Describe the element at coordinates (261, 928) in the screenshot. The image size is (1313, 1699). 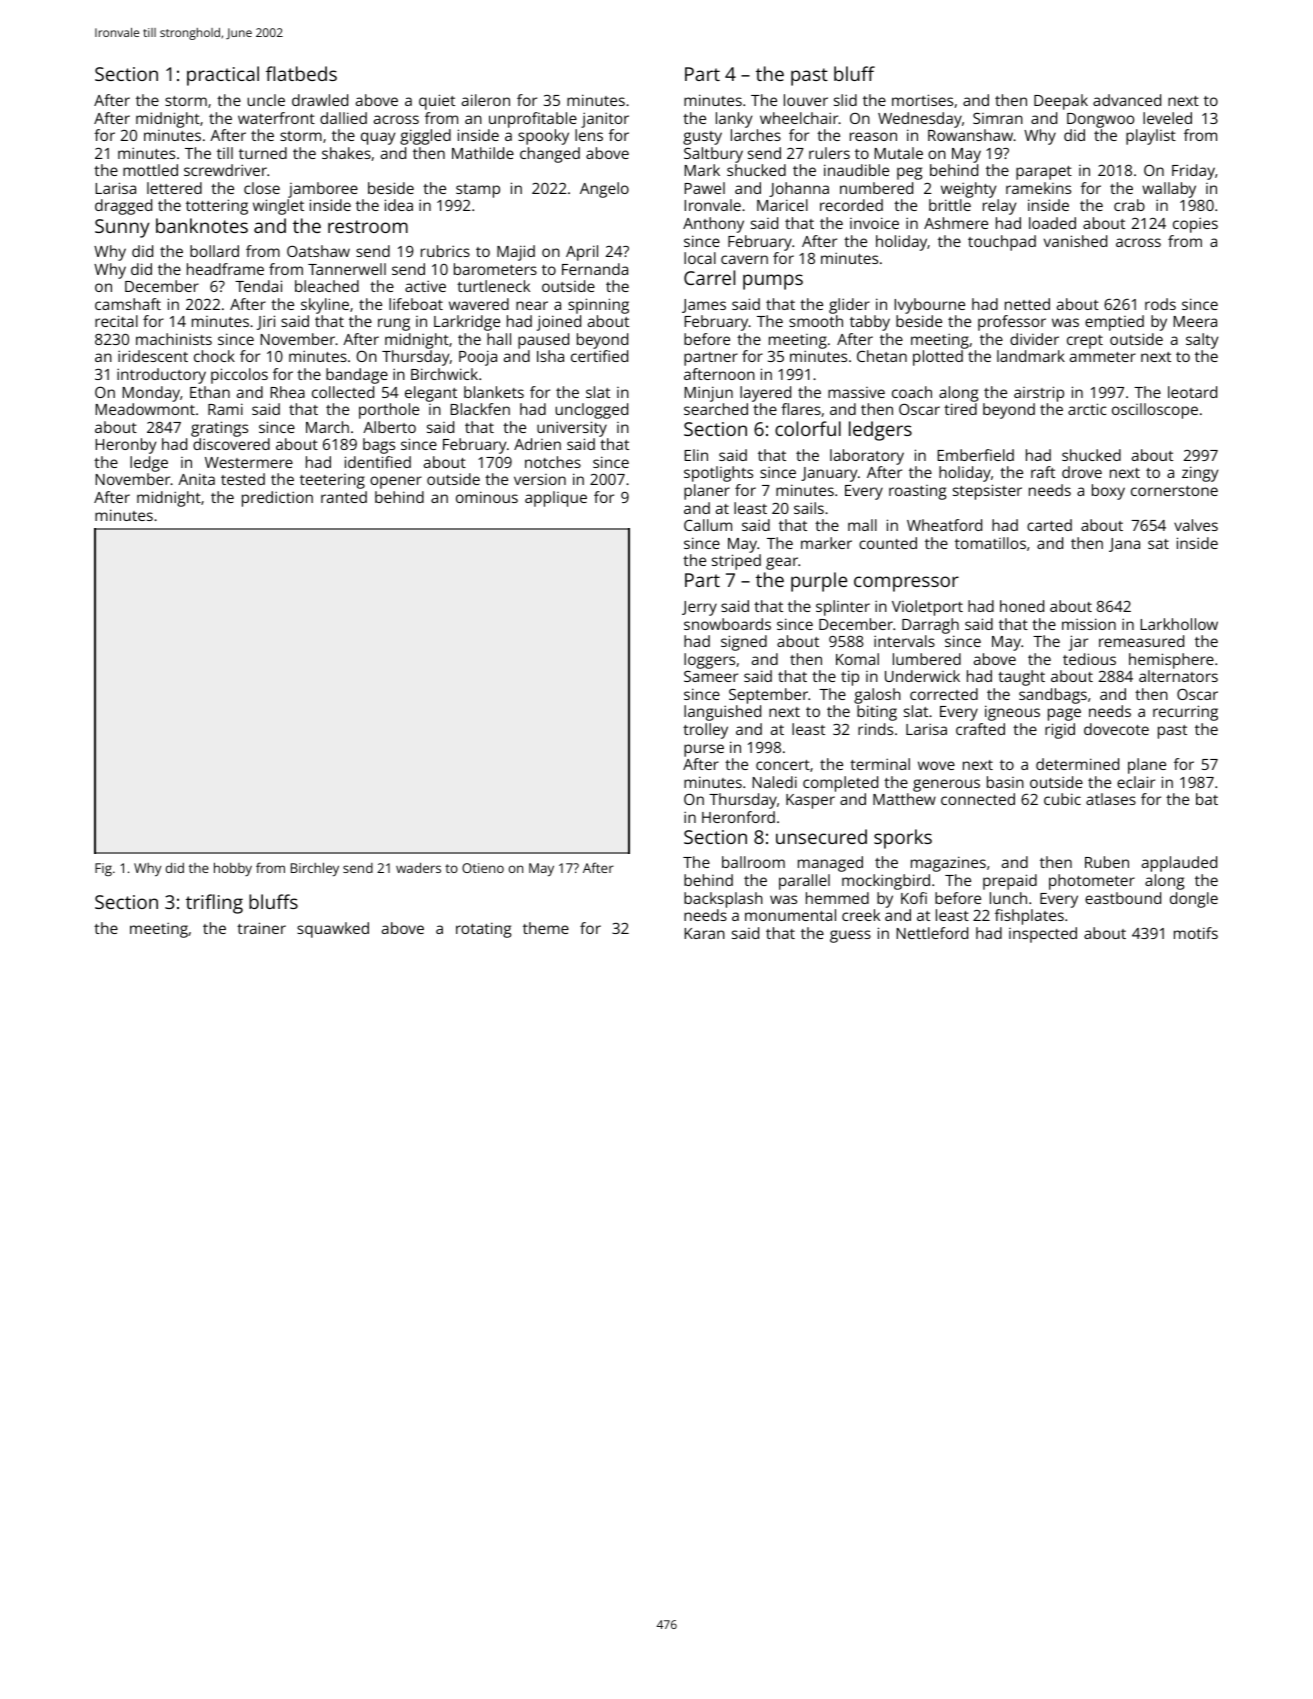
I see `trainer` at that location.
